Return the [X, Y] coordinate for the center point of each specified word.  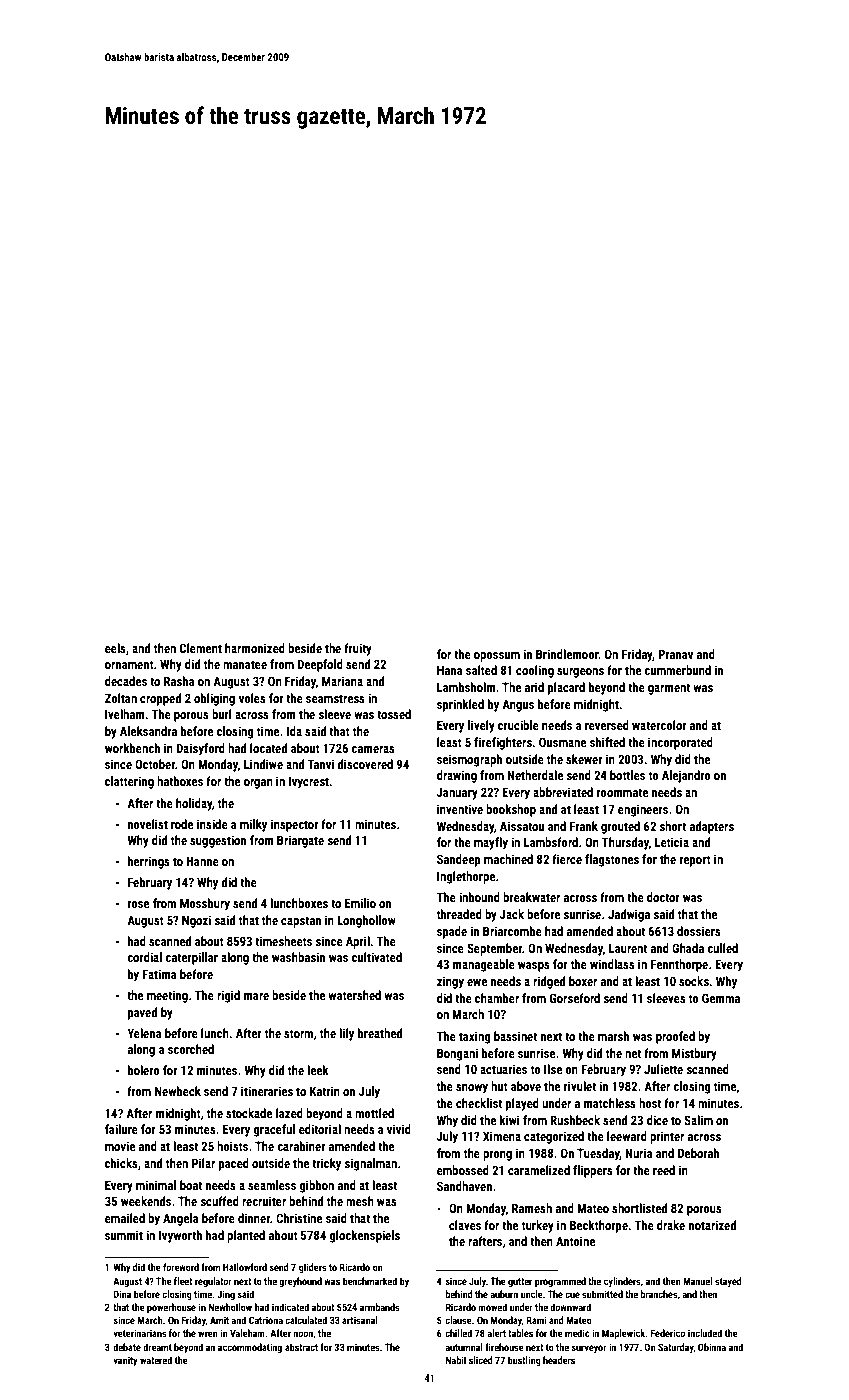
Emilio [360, 903]
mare [256, 996]
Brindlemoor [567, 654]
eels [115, 648]
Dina [122, 1294]
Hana [450, 670]
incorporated [680, 743]
